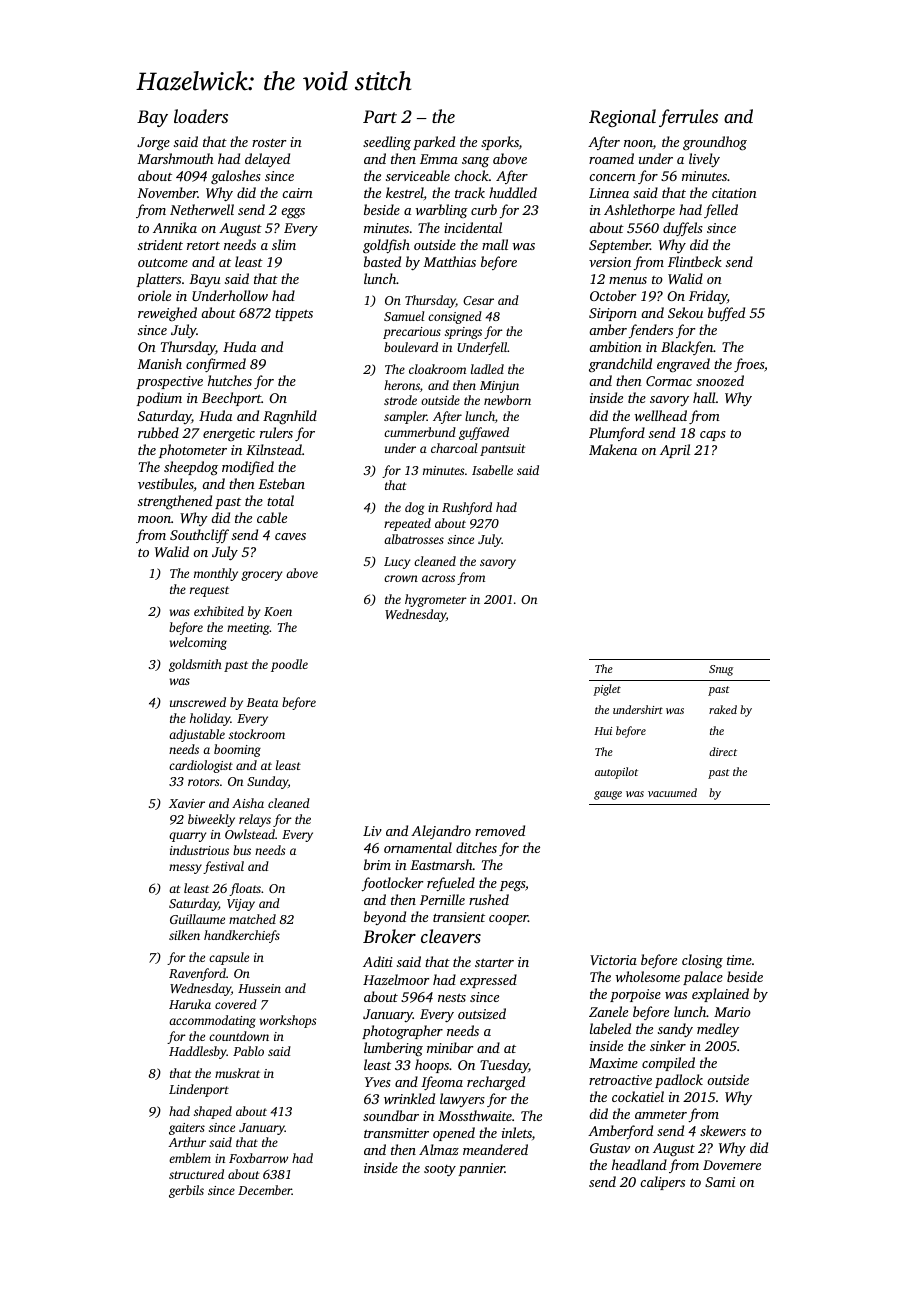 The width and height of the screenshot is (908, 1316). What do you see at coordinates (154, 519) in the screenshot?
I see `moon` at bounding box center [154, 519].
